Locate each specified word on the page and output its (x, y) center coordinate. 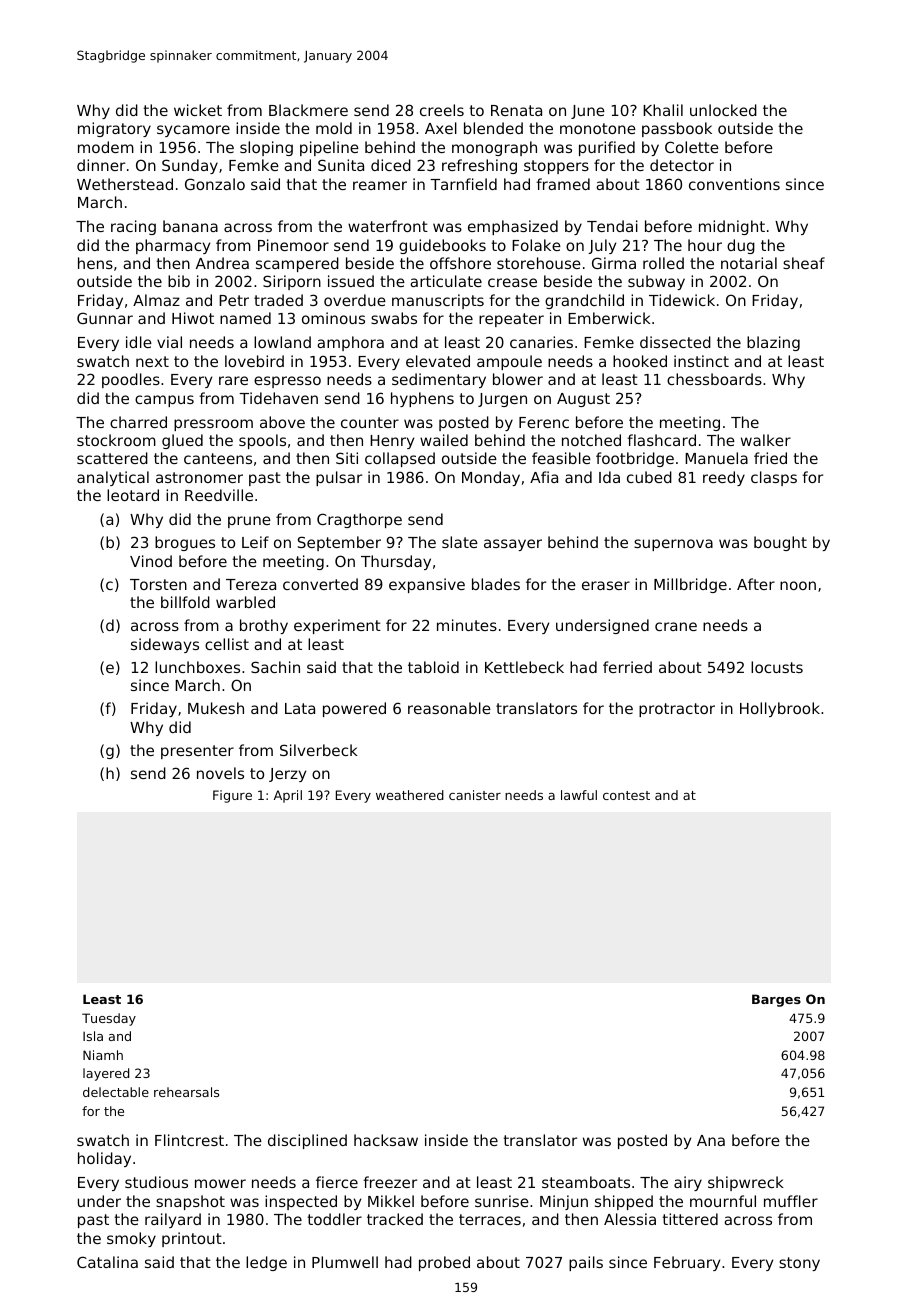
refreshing (479, 166)
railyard (173, 1220)
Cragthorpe (359, 520)
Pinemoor (293, 245)
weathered (410, 795)
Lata (300, 708)
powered (354, 709)
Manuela (716, 458)
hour (705, 245)
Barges (776, 1000)
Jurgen (502, 400)
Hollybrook (780, 709)
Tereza (251, 584)
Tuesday (109, 1019)
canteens (218, 458)
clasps (774, 478)
